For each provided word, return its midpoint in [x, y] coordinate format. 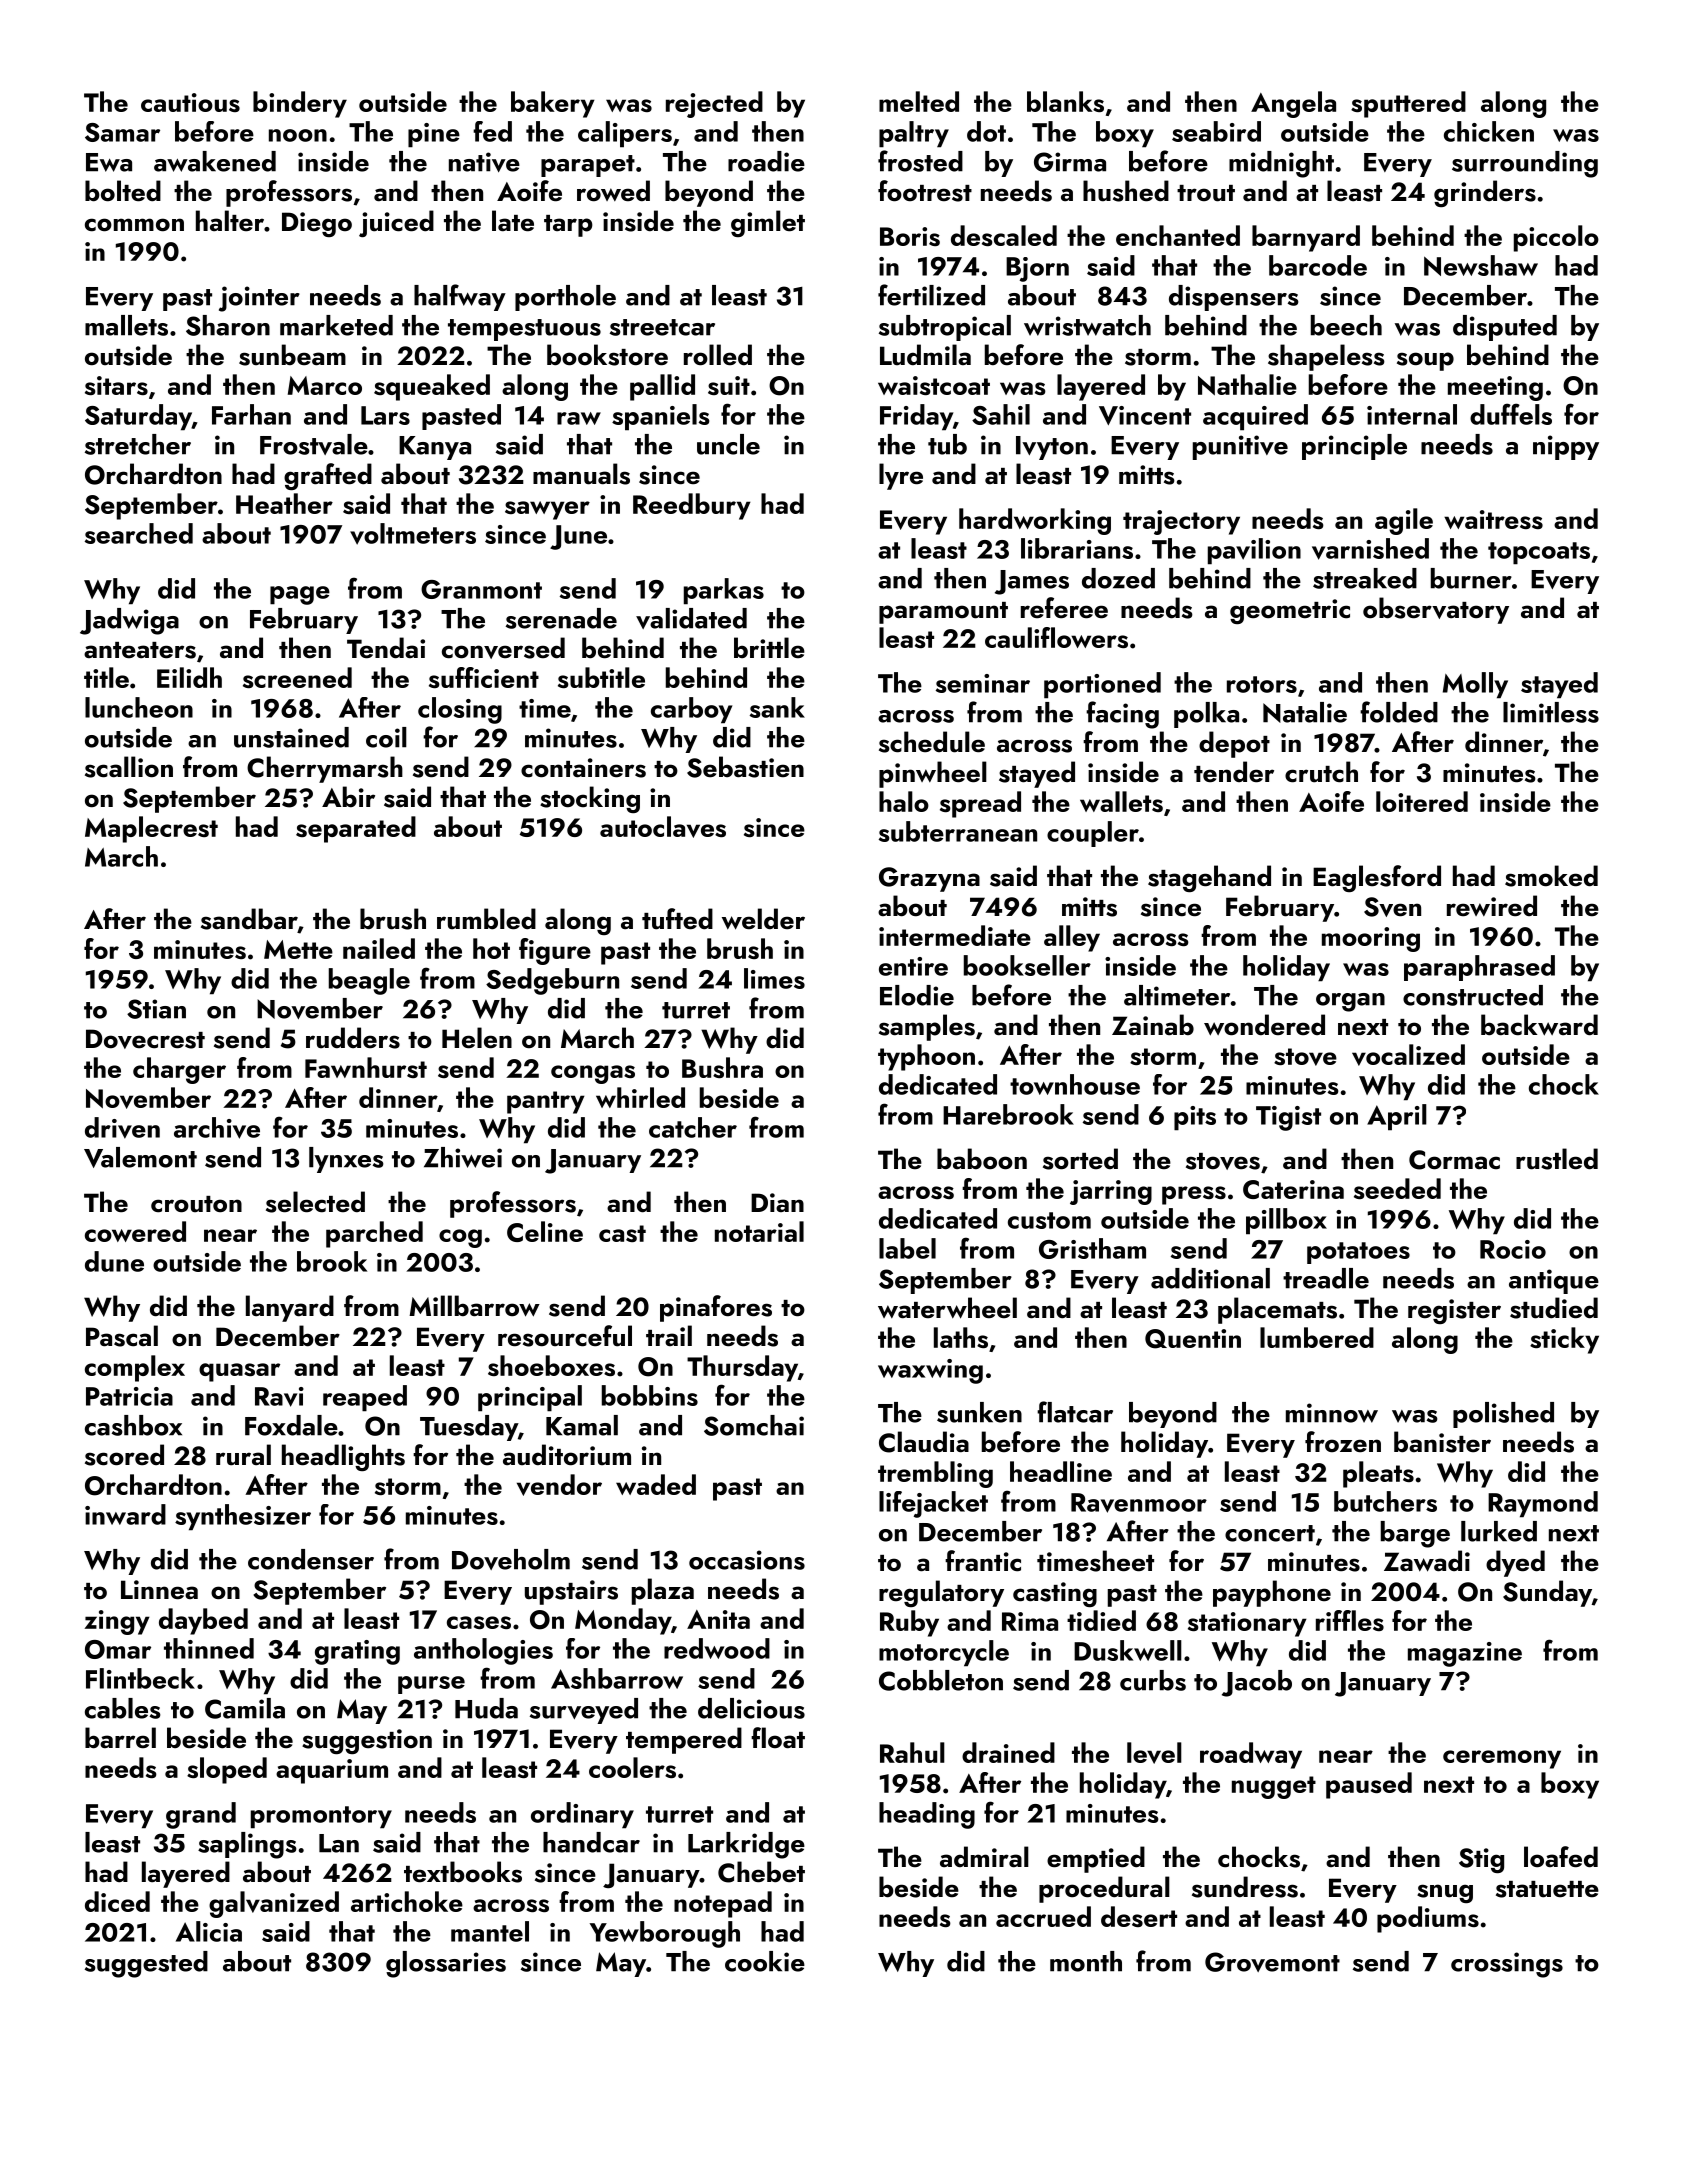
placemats [1277, 1310]
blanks [1065, 101]
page [300, 595]
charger [179, 1070]
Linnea [159, 1590]
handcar [591, 1842]
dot [986, 131]
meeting [1495, 388]
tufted [677, 919]
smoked [1551, 876]
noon [298, 135]
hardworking [1035, 521]
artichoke [407, 1901]
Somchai [754, 1425]
